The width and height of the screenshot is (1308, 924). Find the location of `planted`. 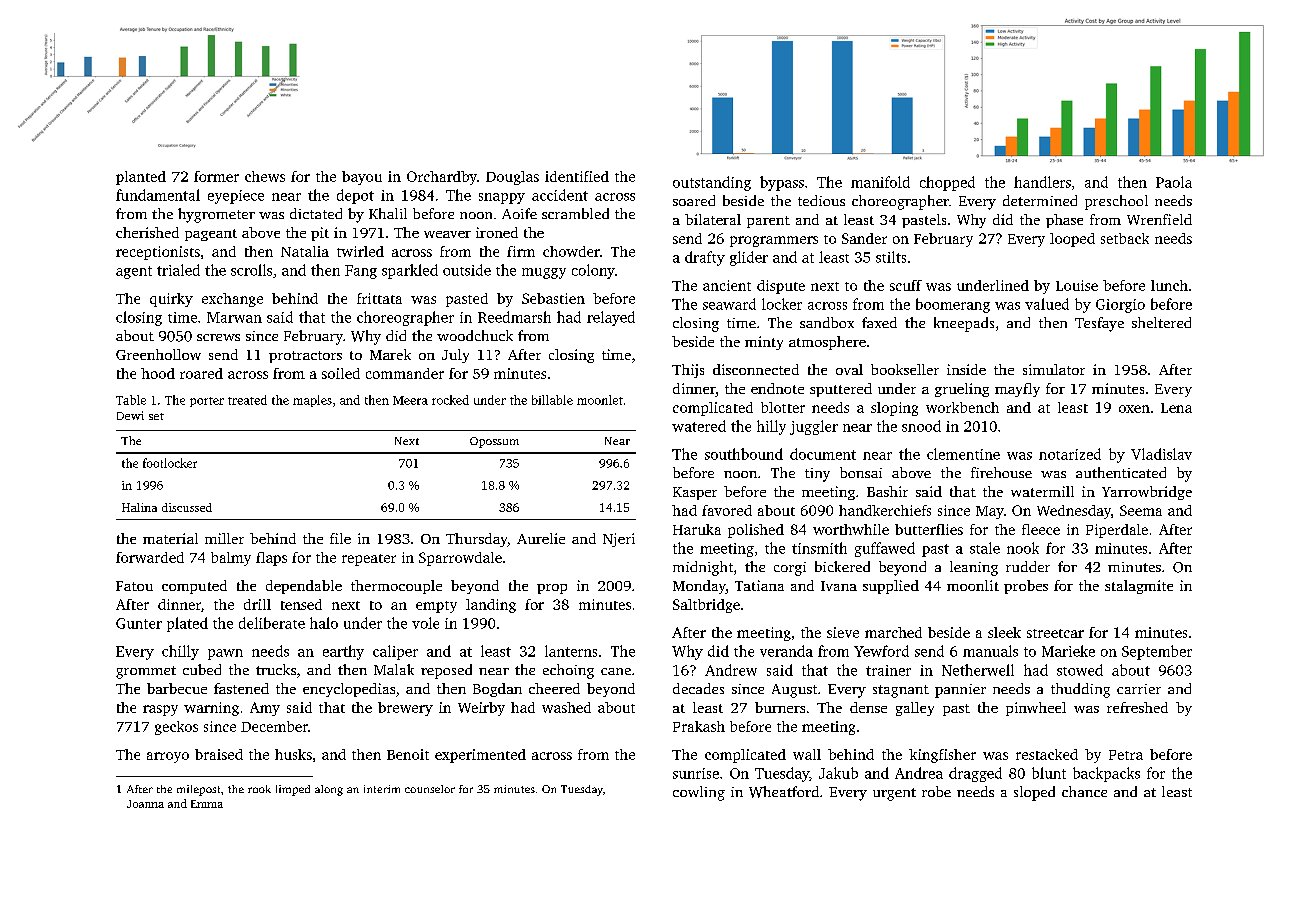

planted is located at coordinates (141, 178).
